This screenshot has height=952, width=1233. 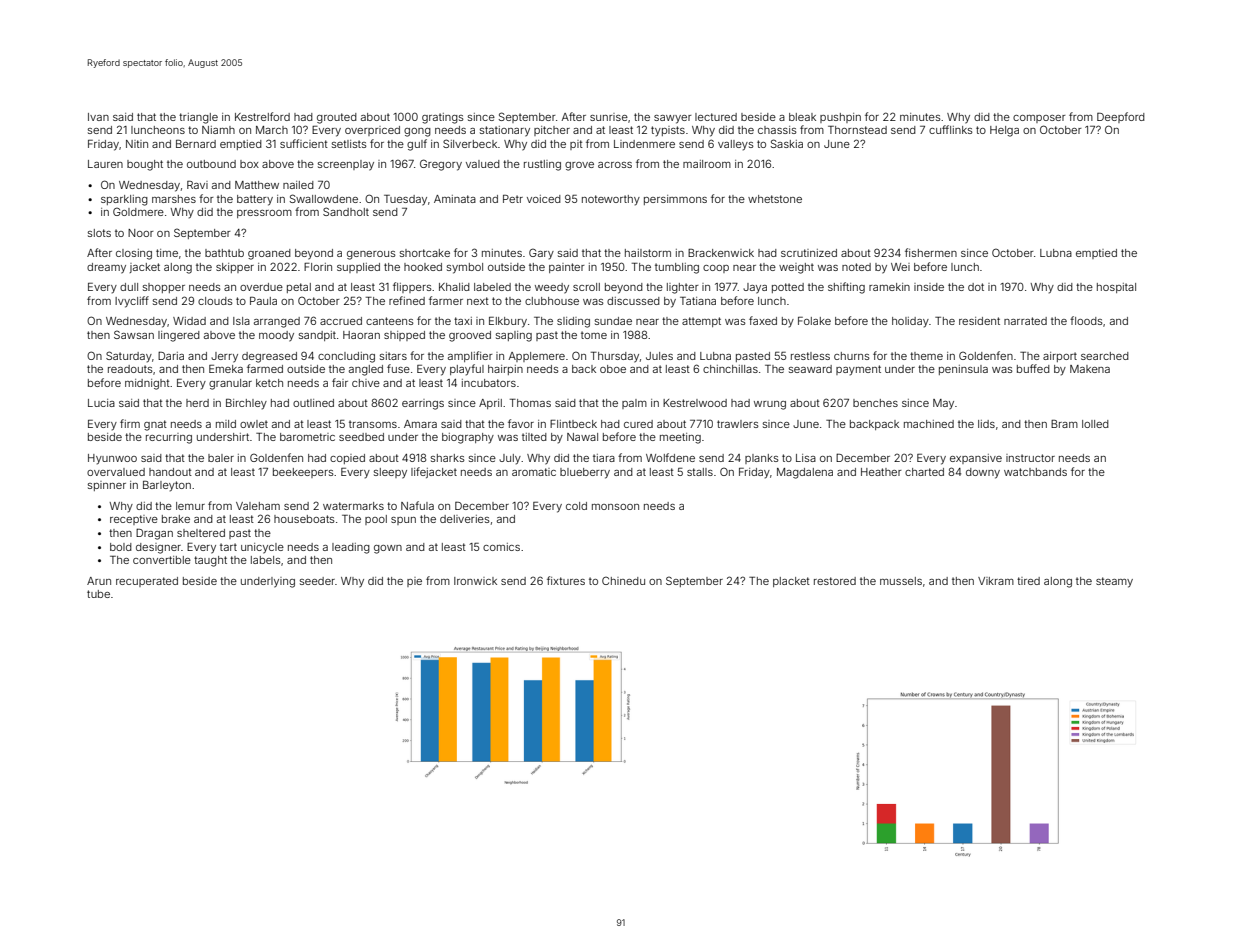 What do you see at coordinates (986, 424) in the screenshot?
I see `lids` at bounding box center [986, 424].
